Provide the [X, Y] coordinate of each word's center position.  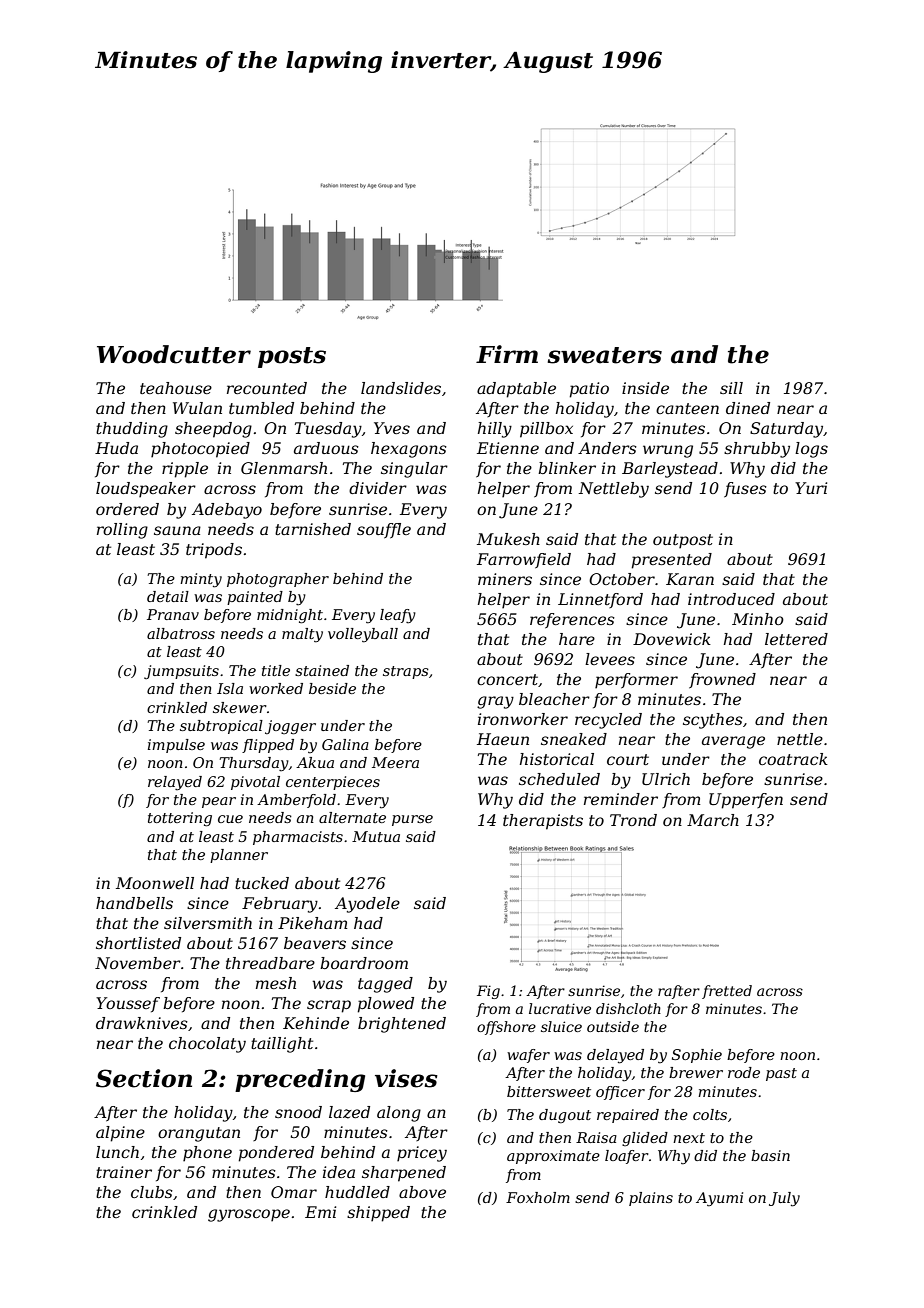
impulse [176, 746]
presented [672, 561]
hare [577, 639]
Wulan [197, 408]
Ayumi [719, 1199]
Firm [507, 354]
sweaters [605, 355]
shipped [378, 1214]
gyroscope [249, 1215]
